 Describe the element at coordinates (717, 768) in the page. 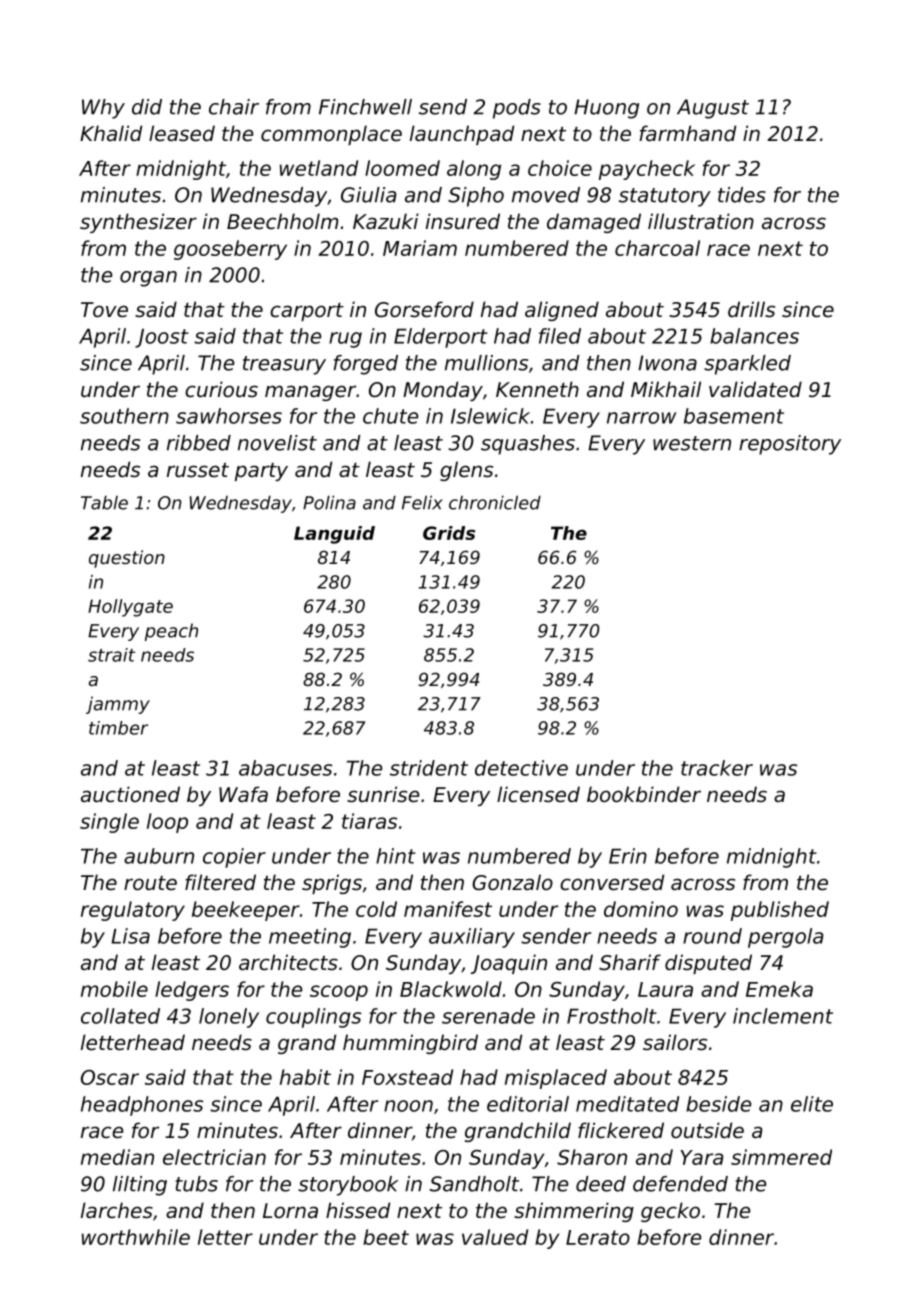

I see `tracker` at that location.
